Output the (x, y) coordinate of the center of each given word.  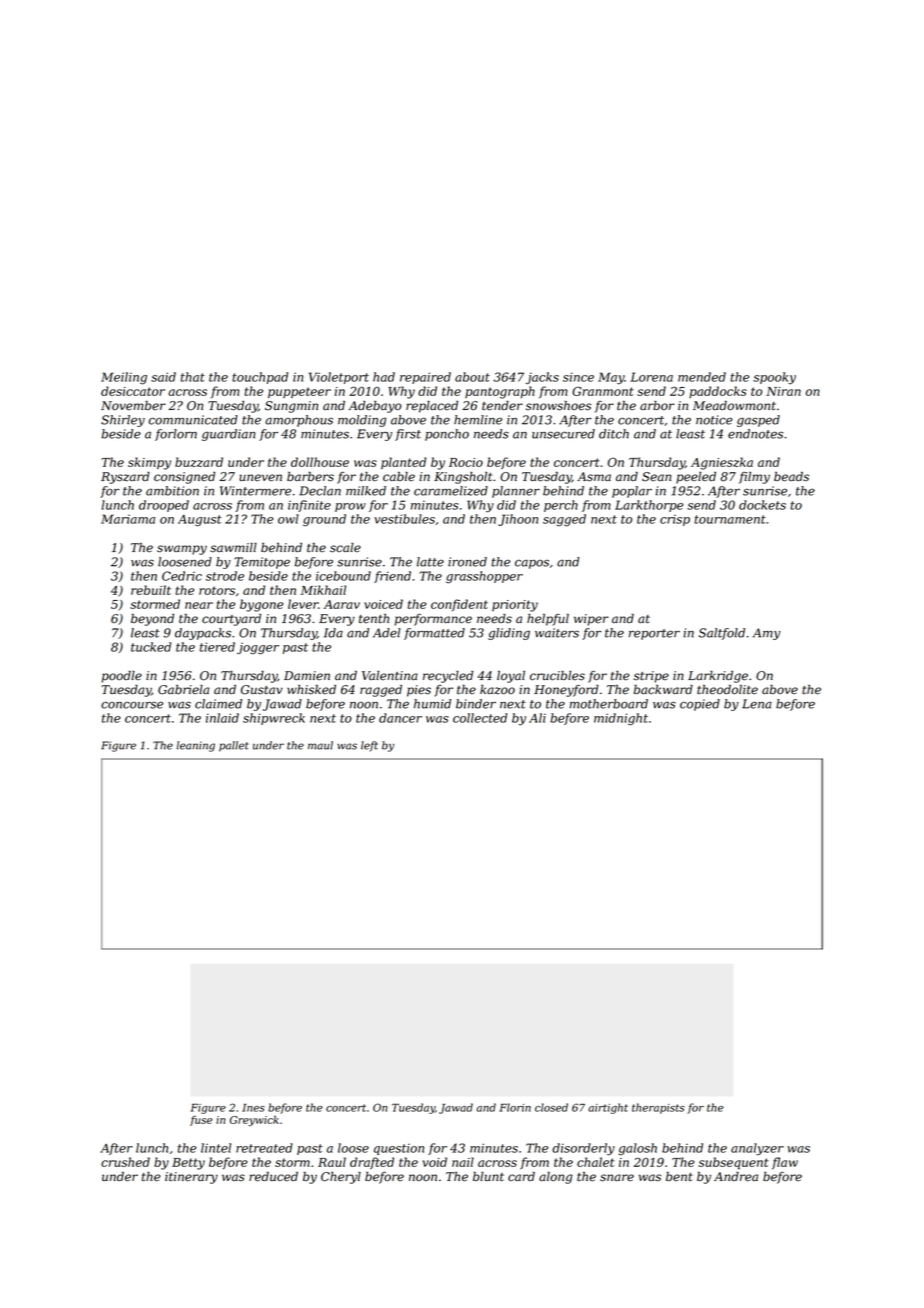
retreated (264, 1148)
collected (480, 718)
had (384, 377)
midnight (621, 719)
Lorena (651, 377)
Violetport (339, 378)
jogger (258, 648)
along (556, 1178)
